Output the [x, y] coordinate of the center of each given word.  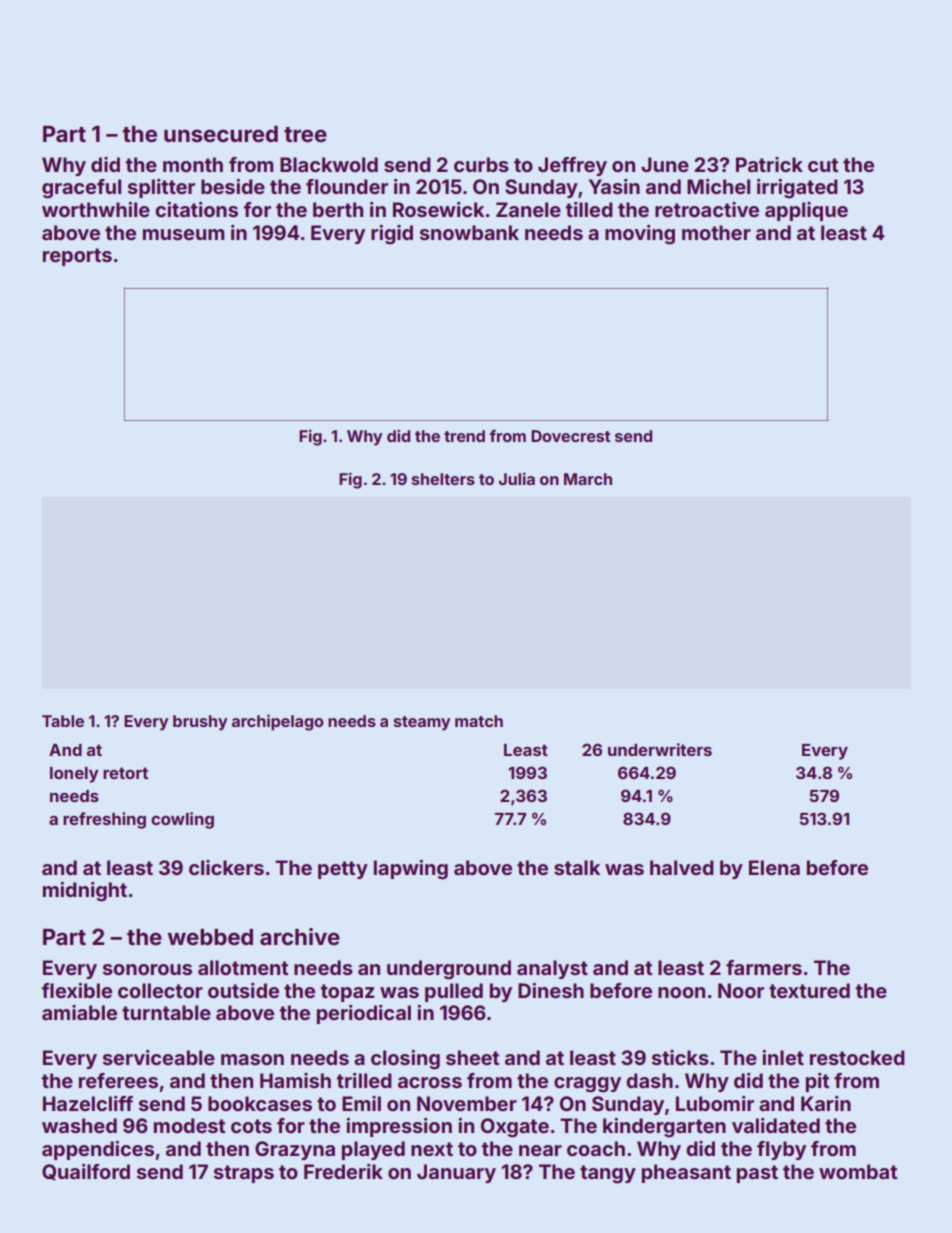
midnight [85, 892]
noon [681, 992]
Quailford [86, 1172]
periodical [364, 1014]
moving [640, 235]
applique [806, 211]
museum [183, 234]
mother [716, 232]
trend [464, 436]
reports [77, 257]
